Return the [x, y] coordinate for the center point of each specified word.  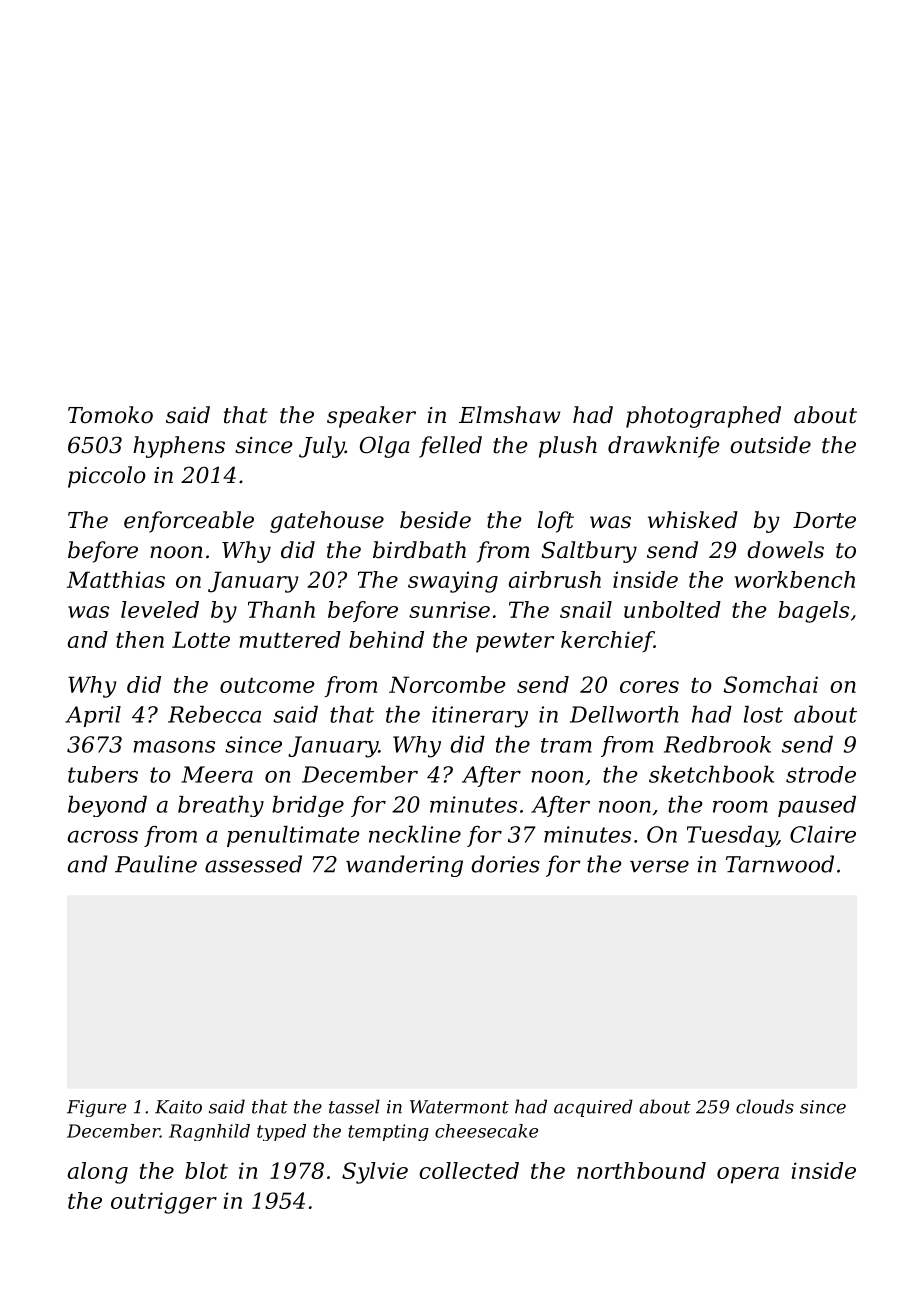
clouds [765, 1106]
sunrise [449, 609]
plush [568, 447]
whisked [693, 520]
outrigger [164, 1203]
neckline [415, 834]
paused [817, 806]
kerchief [607, 641]
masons [174, 747]
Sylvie [375, 1173]
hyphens [179, 447]
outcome [267, 685]
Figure [96, 1108]
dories [505, 864]
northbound [641, 1170]
